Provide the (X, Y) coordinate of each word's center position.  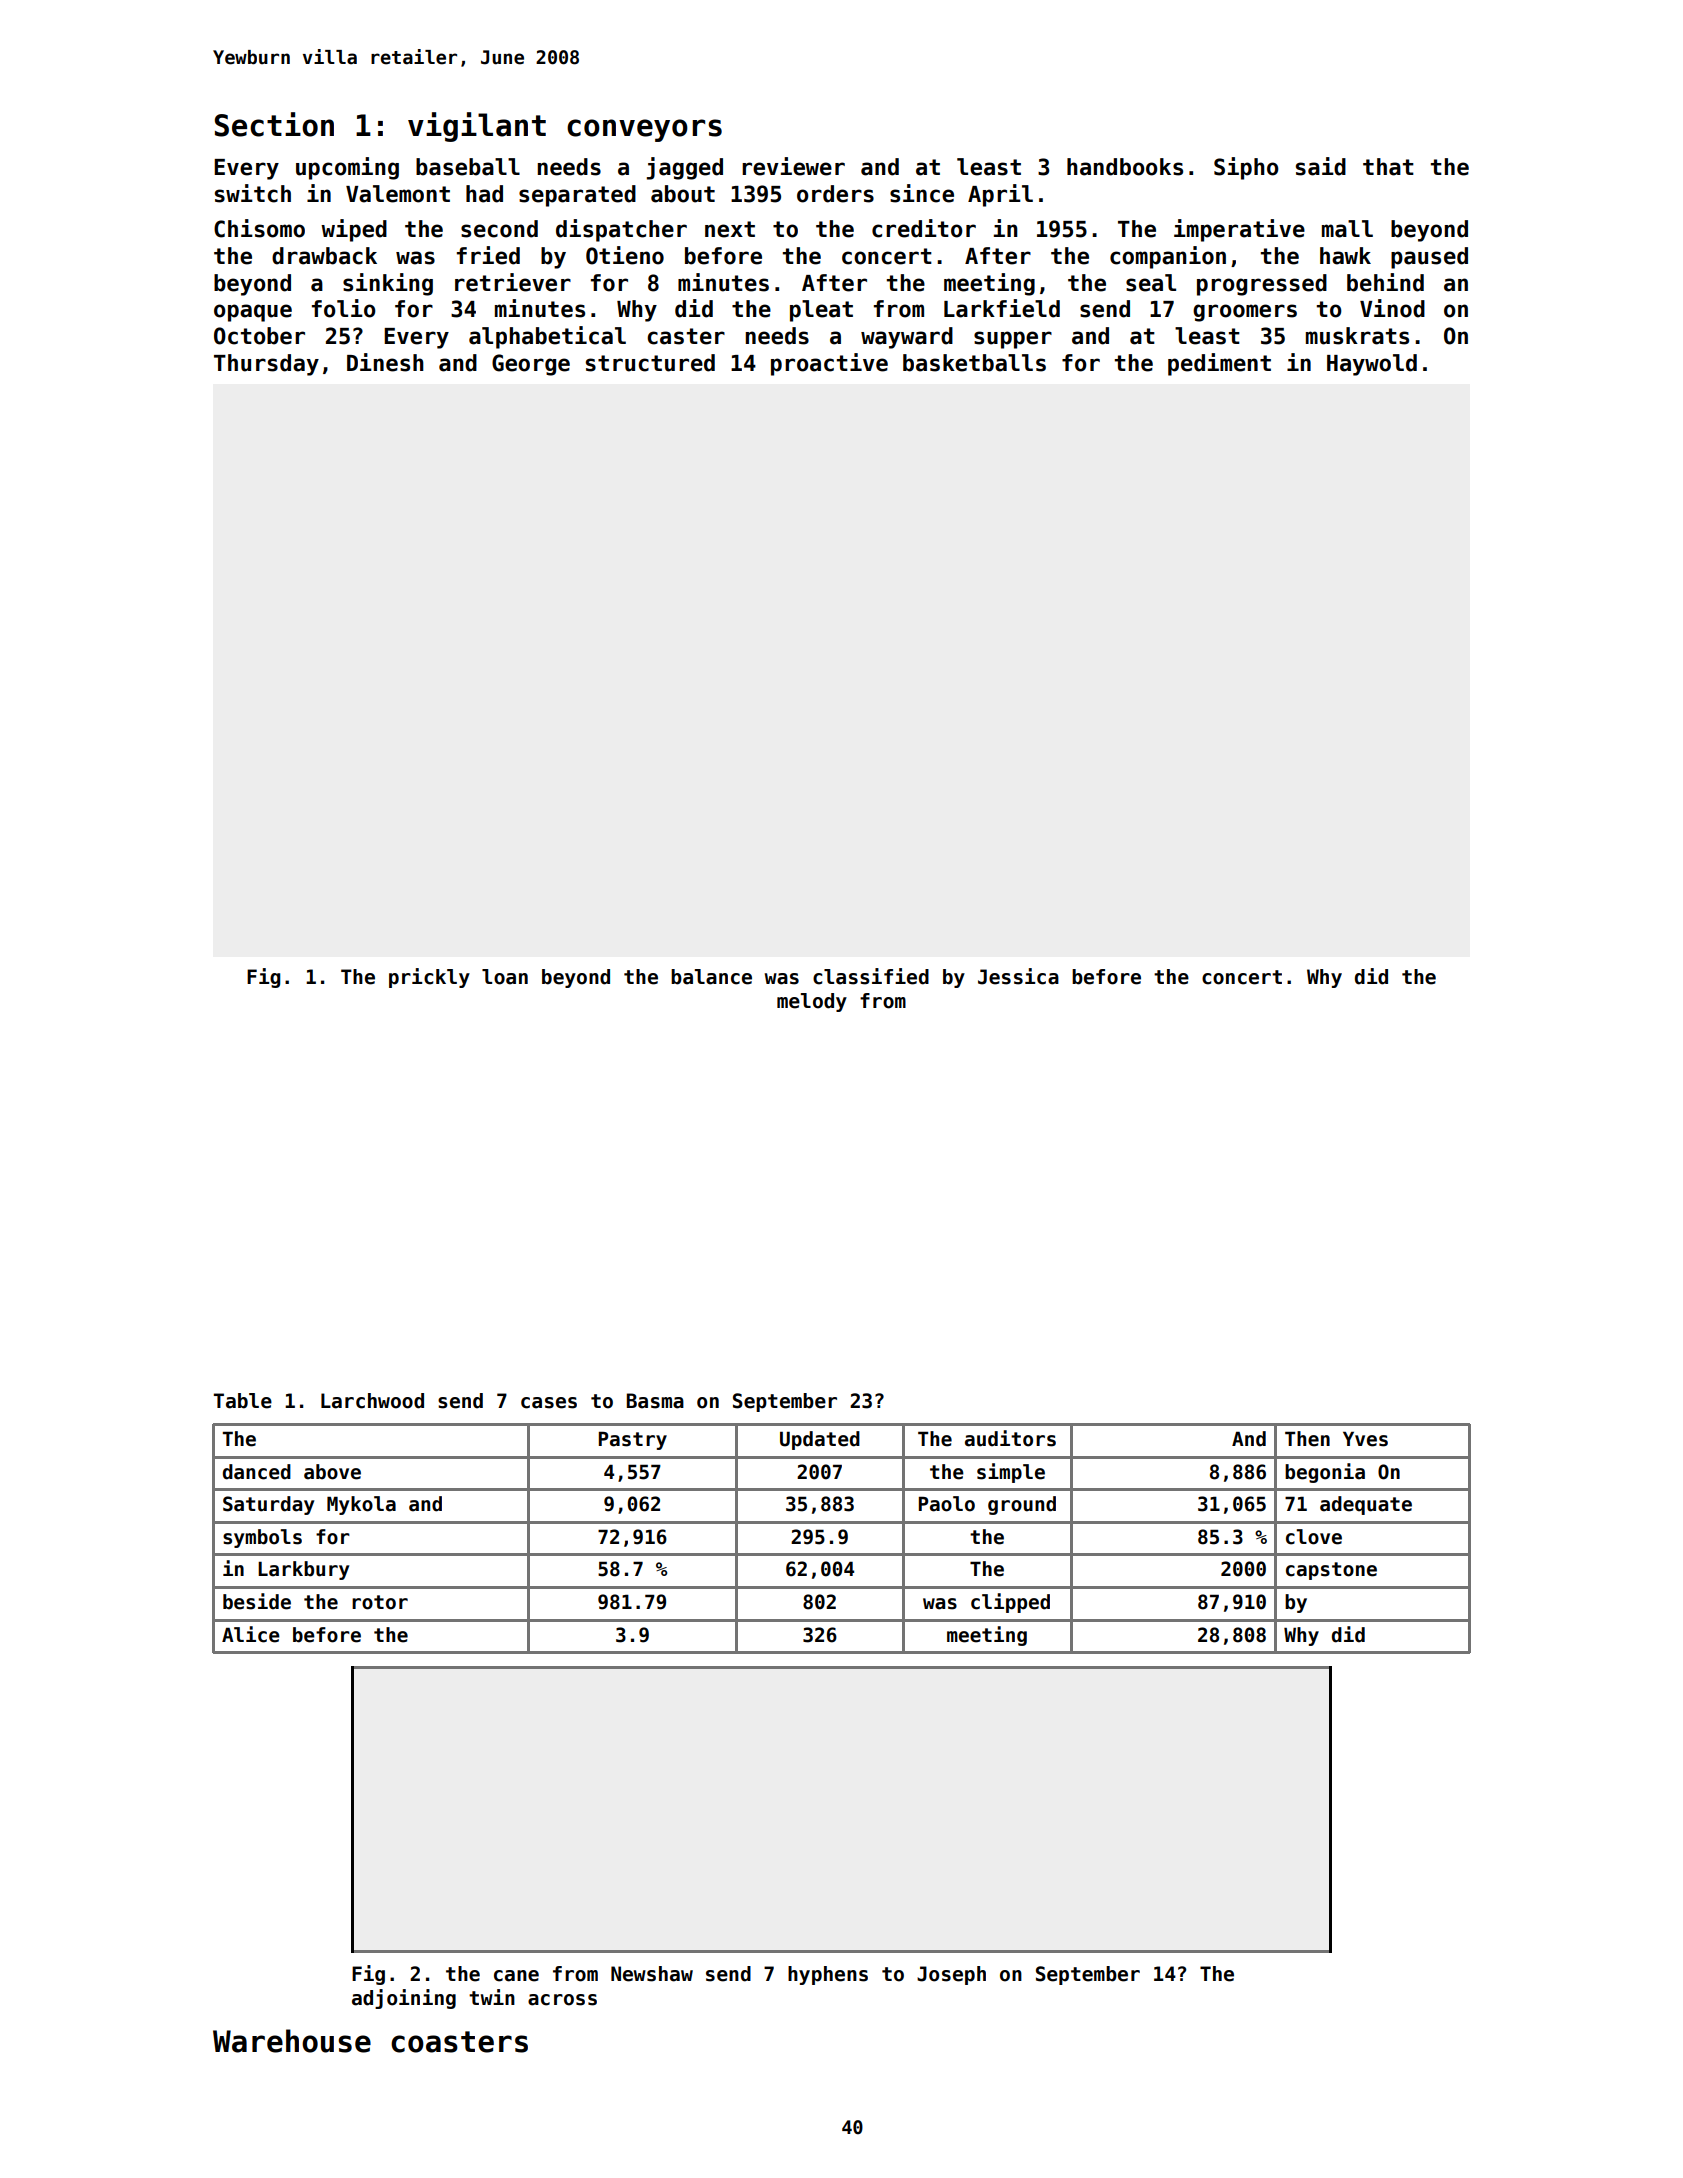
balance (711, 977)
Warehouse (292, 2041)
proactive (829, 364)
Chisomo (259, 228)
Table (243, 1401)
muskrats (1357, 336)
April (1000, 195)
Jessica (1018, 976)
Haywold (1372, 365)
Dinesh (385, 362)
